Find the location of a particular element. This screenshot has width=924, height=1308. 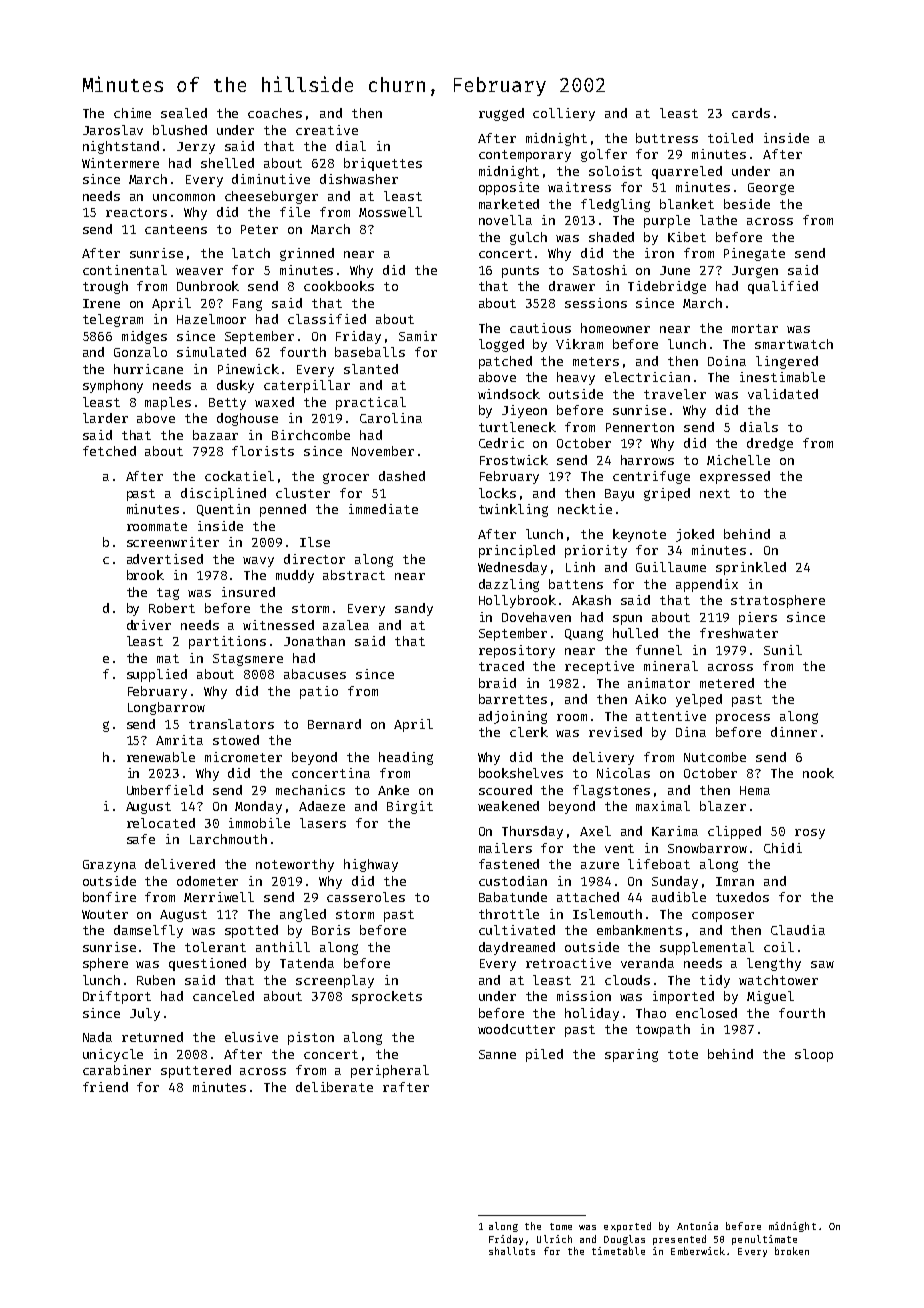

delivered is located at coordinates (180, 864).
